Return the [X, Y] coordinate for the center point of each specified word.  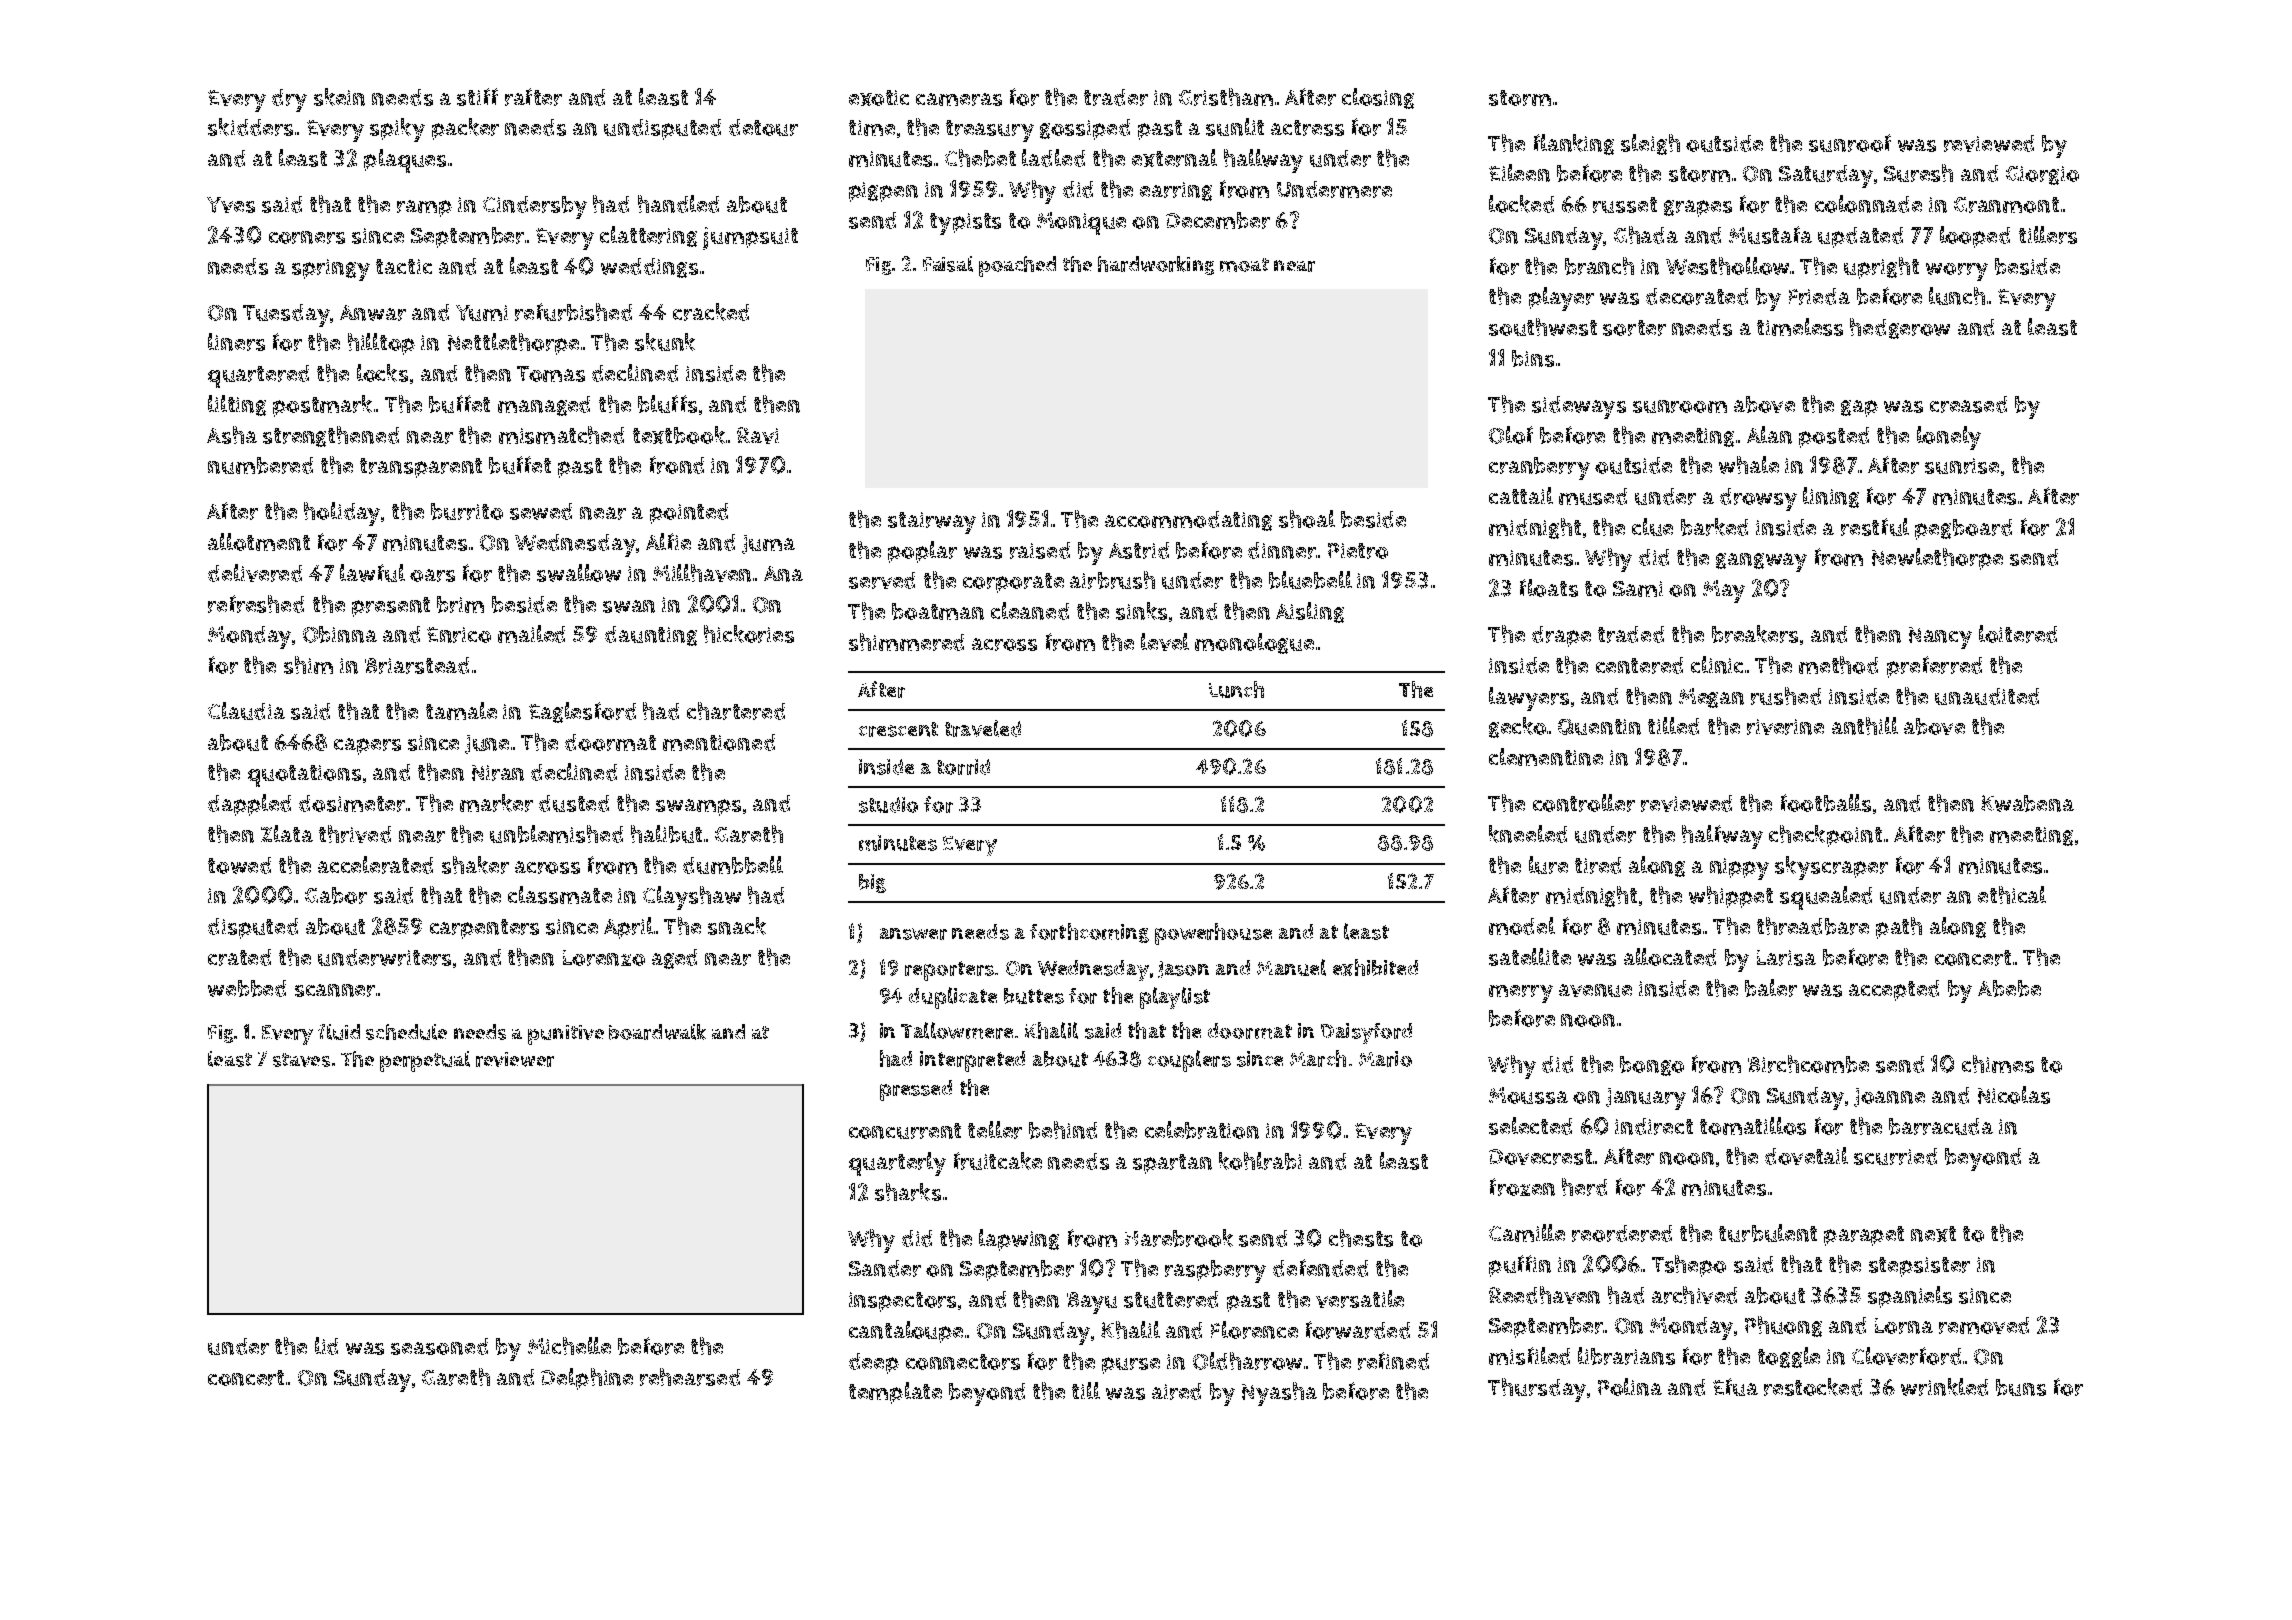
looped [1975, 237]
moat [1244, 265]
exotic [879, 98]
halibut [666, 834]
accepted [1894, 990]
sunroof [1850, 143]
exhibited [1375, 967]
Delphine [587, 1379]
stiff [477, 97]
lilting [237, 405]
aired [1176, 1391]
